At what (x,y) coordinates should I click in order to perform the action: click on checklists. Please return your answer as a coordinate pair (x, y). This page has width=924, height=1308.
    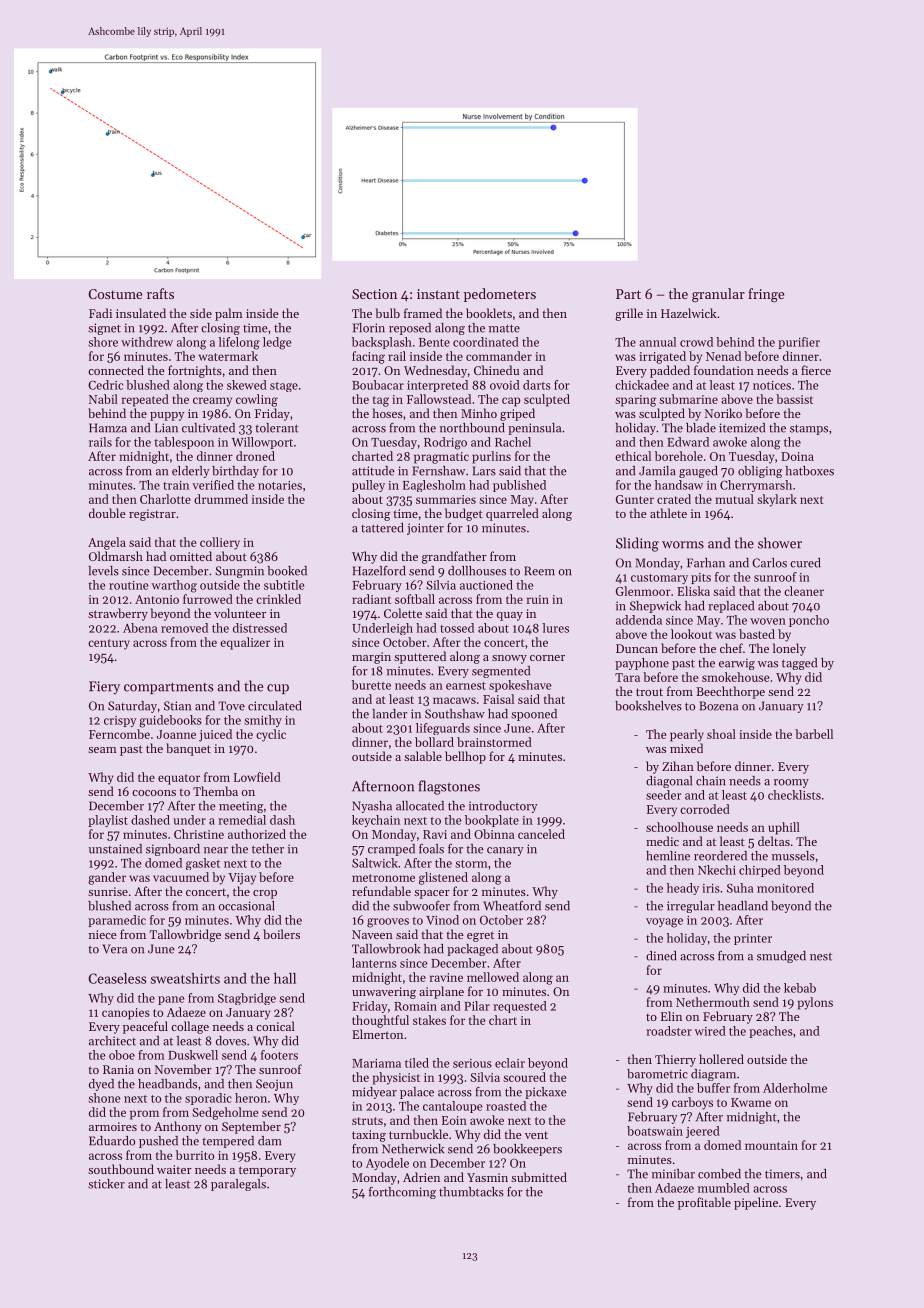
    Looking at the image, I should click on (794, 795).
